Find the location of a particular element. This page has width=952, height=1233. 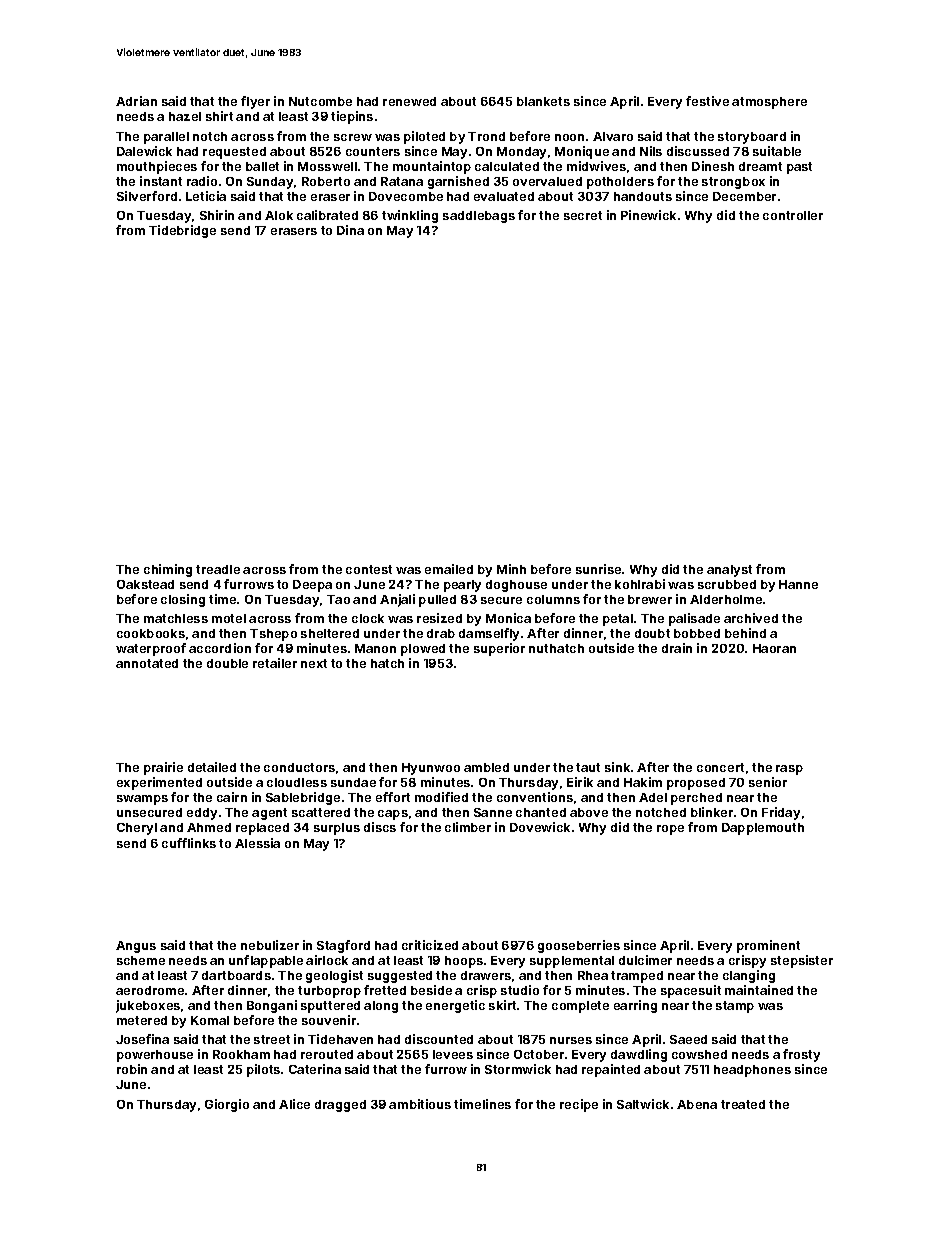

ambitious is located at coordinates (420, 1104).
